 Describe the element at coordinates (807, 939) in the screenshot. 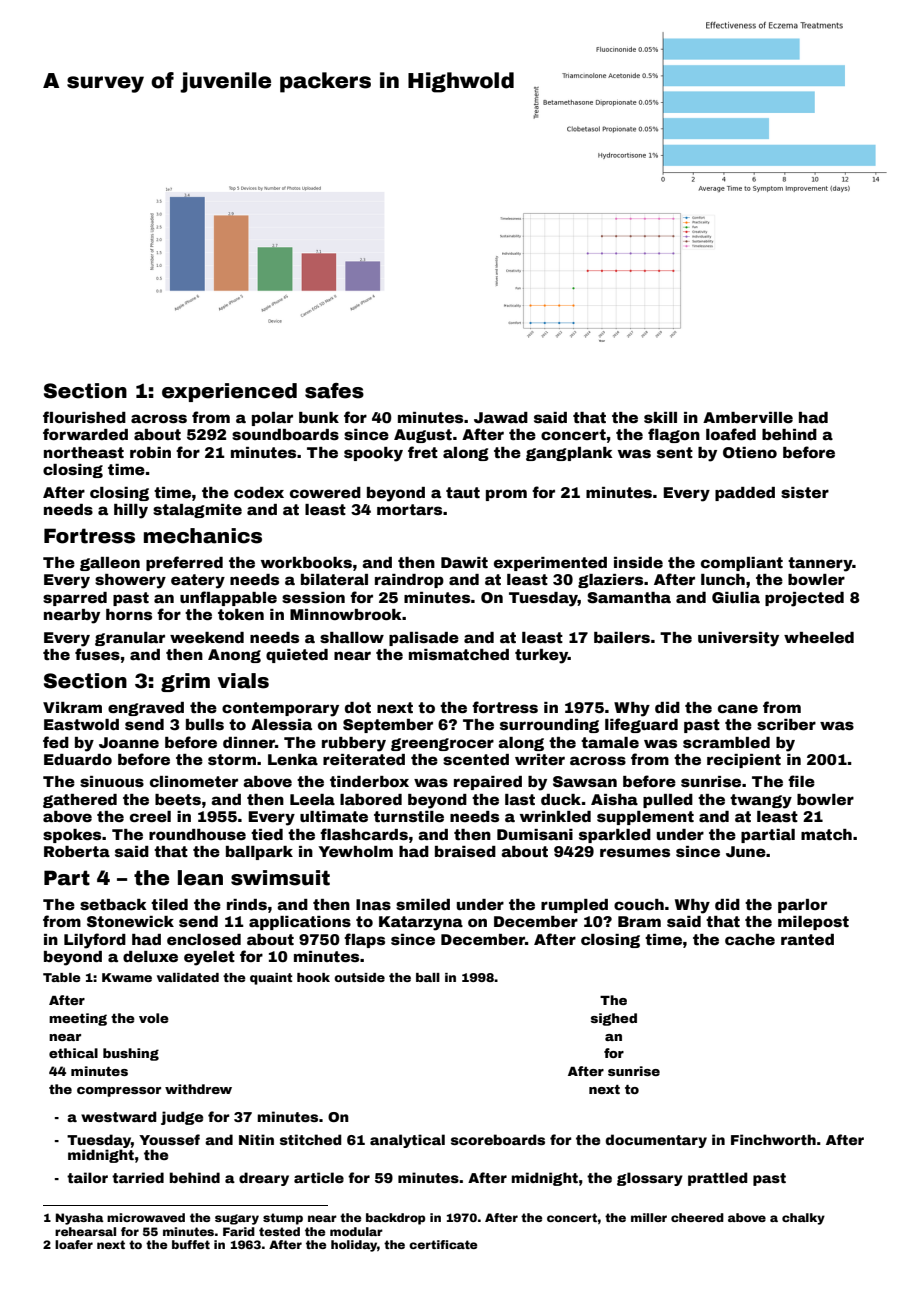

I see `ranted` at that location.
